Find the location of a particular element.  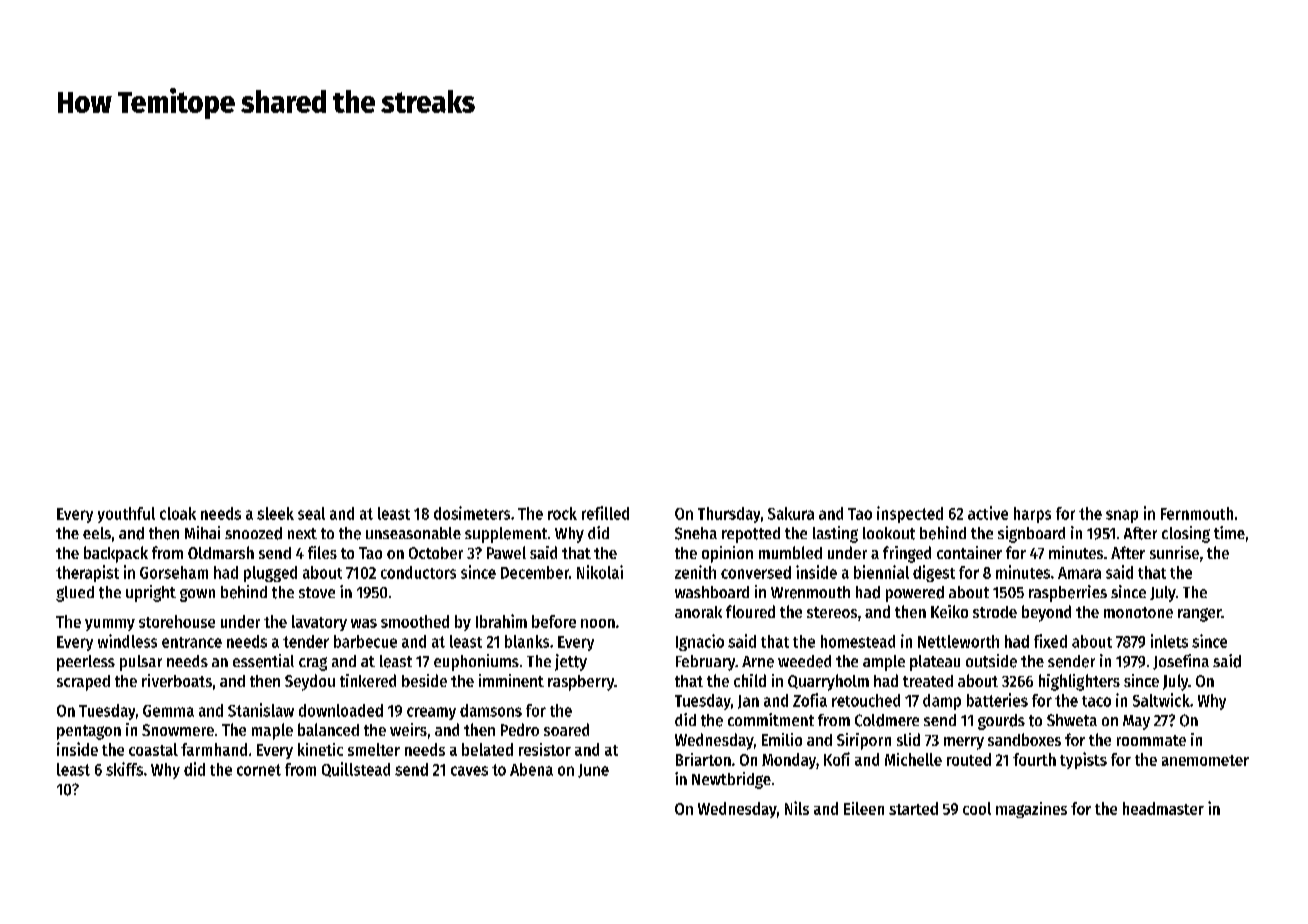

euphoniums is located at coordinates (476, 662).
